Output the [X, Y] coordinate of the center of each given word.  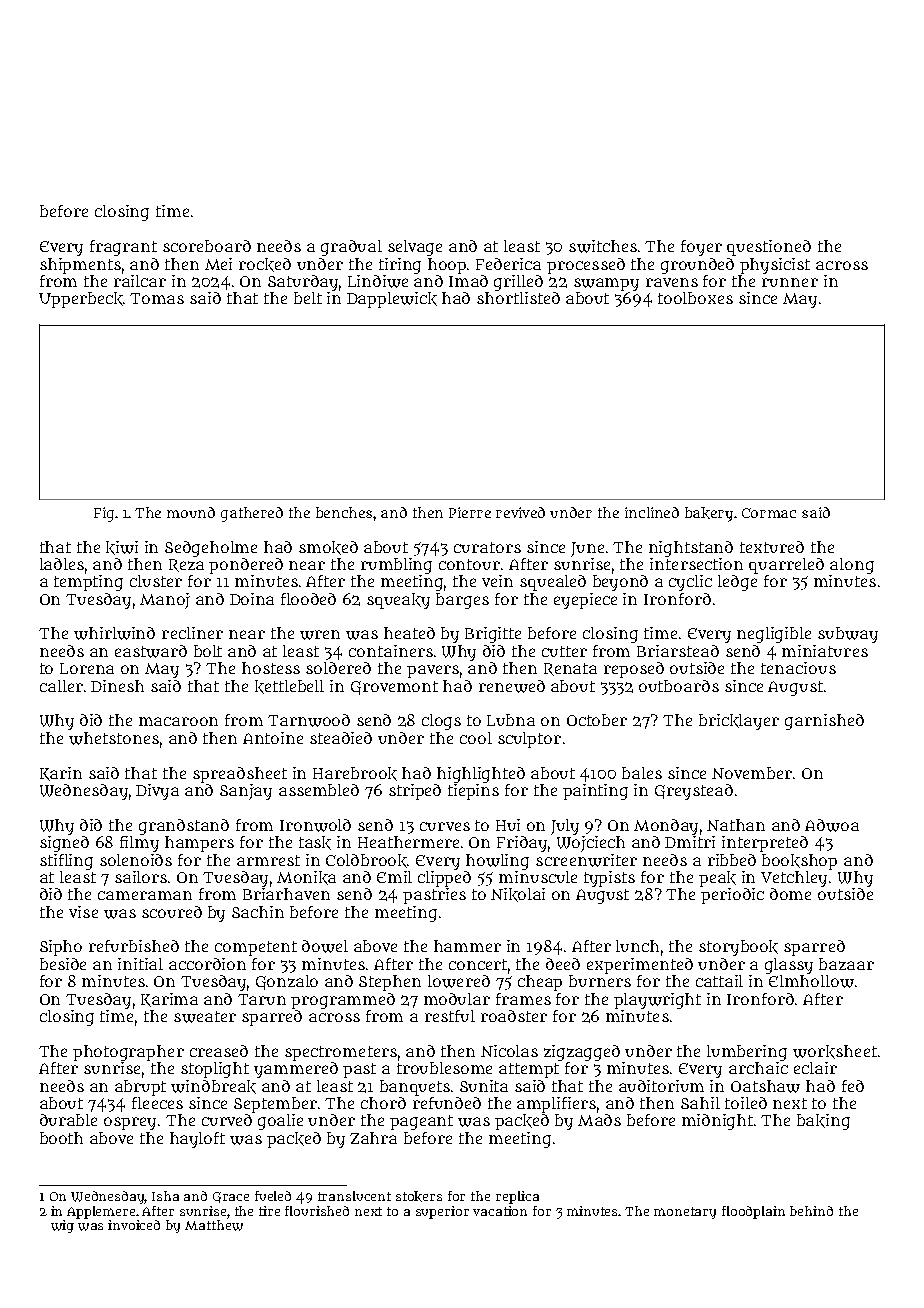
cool [476, 738]
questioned [769, 248]
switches [603, 246]
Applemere [101, 1212]
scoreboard [207, 246]
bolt [208, 651]
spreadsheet [240, 775]
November [752, 773]
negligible [774, 635]
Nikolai [518, 895]
